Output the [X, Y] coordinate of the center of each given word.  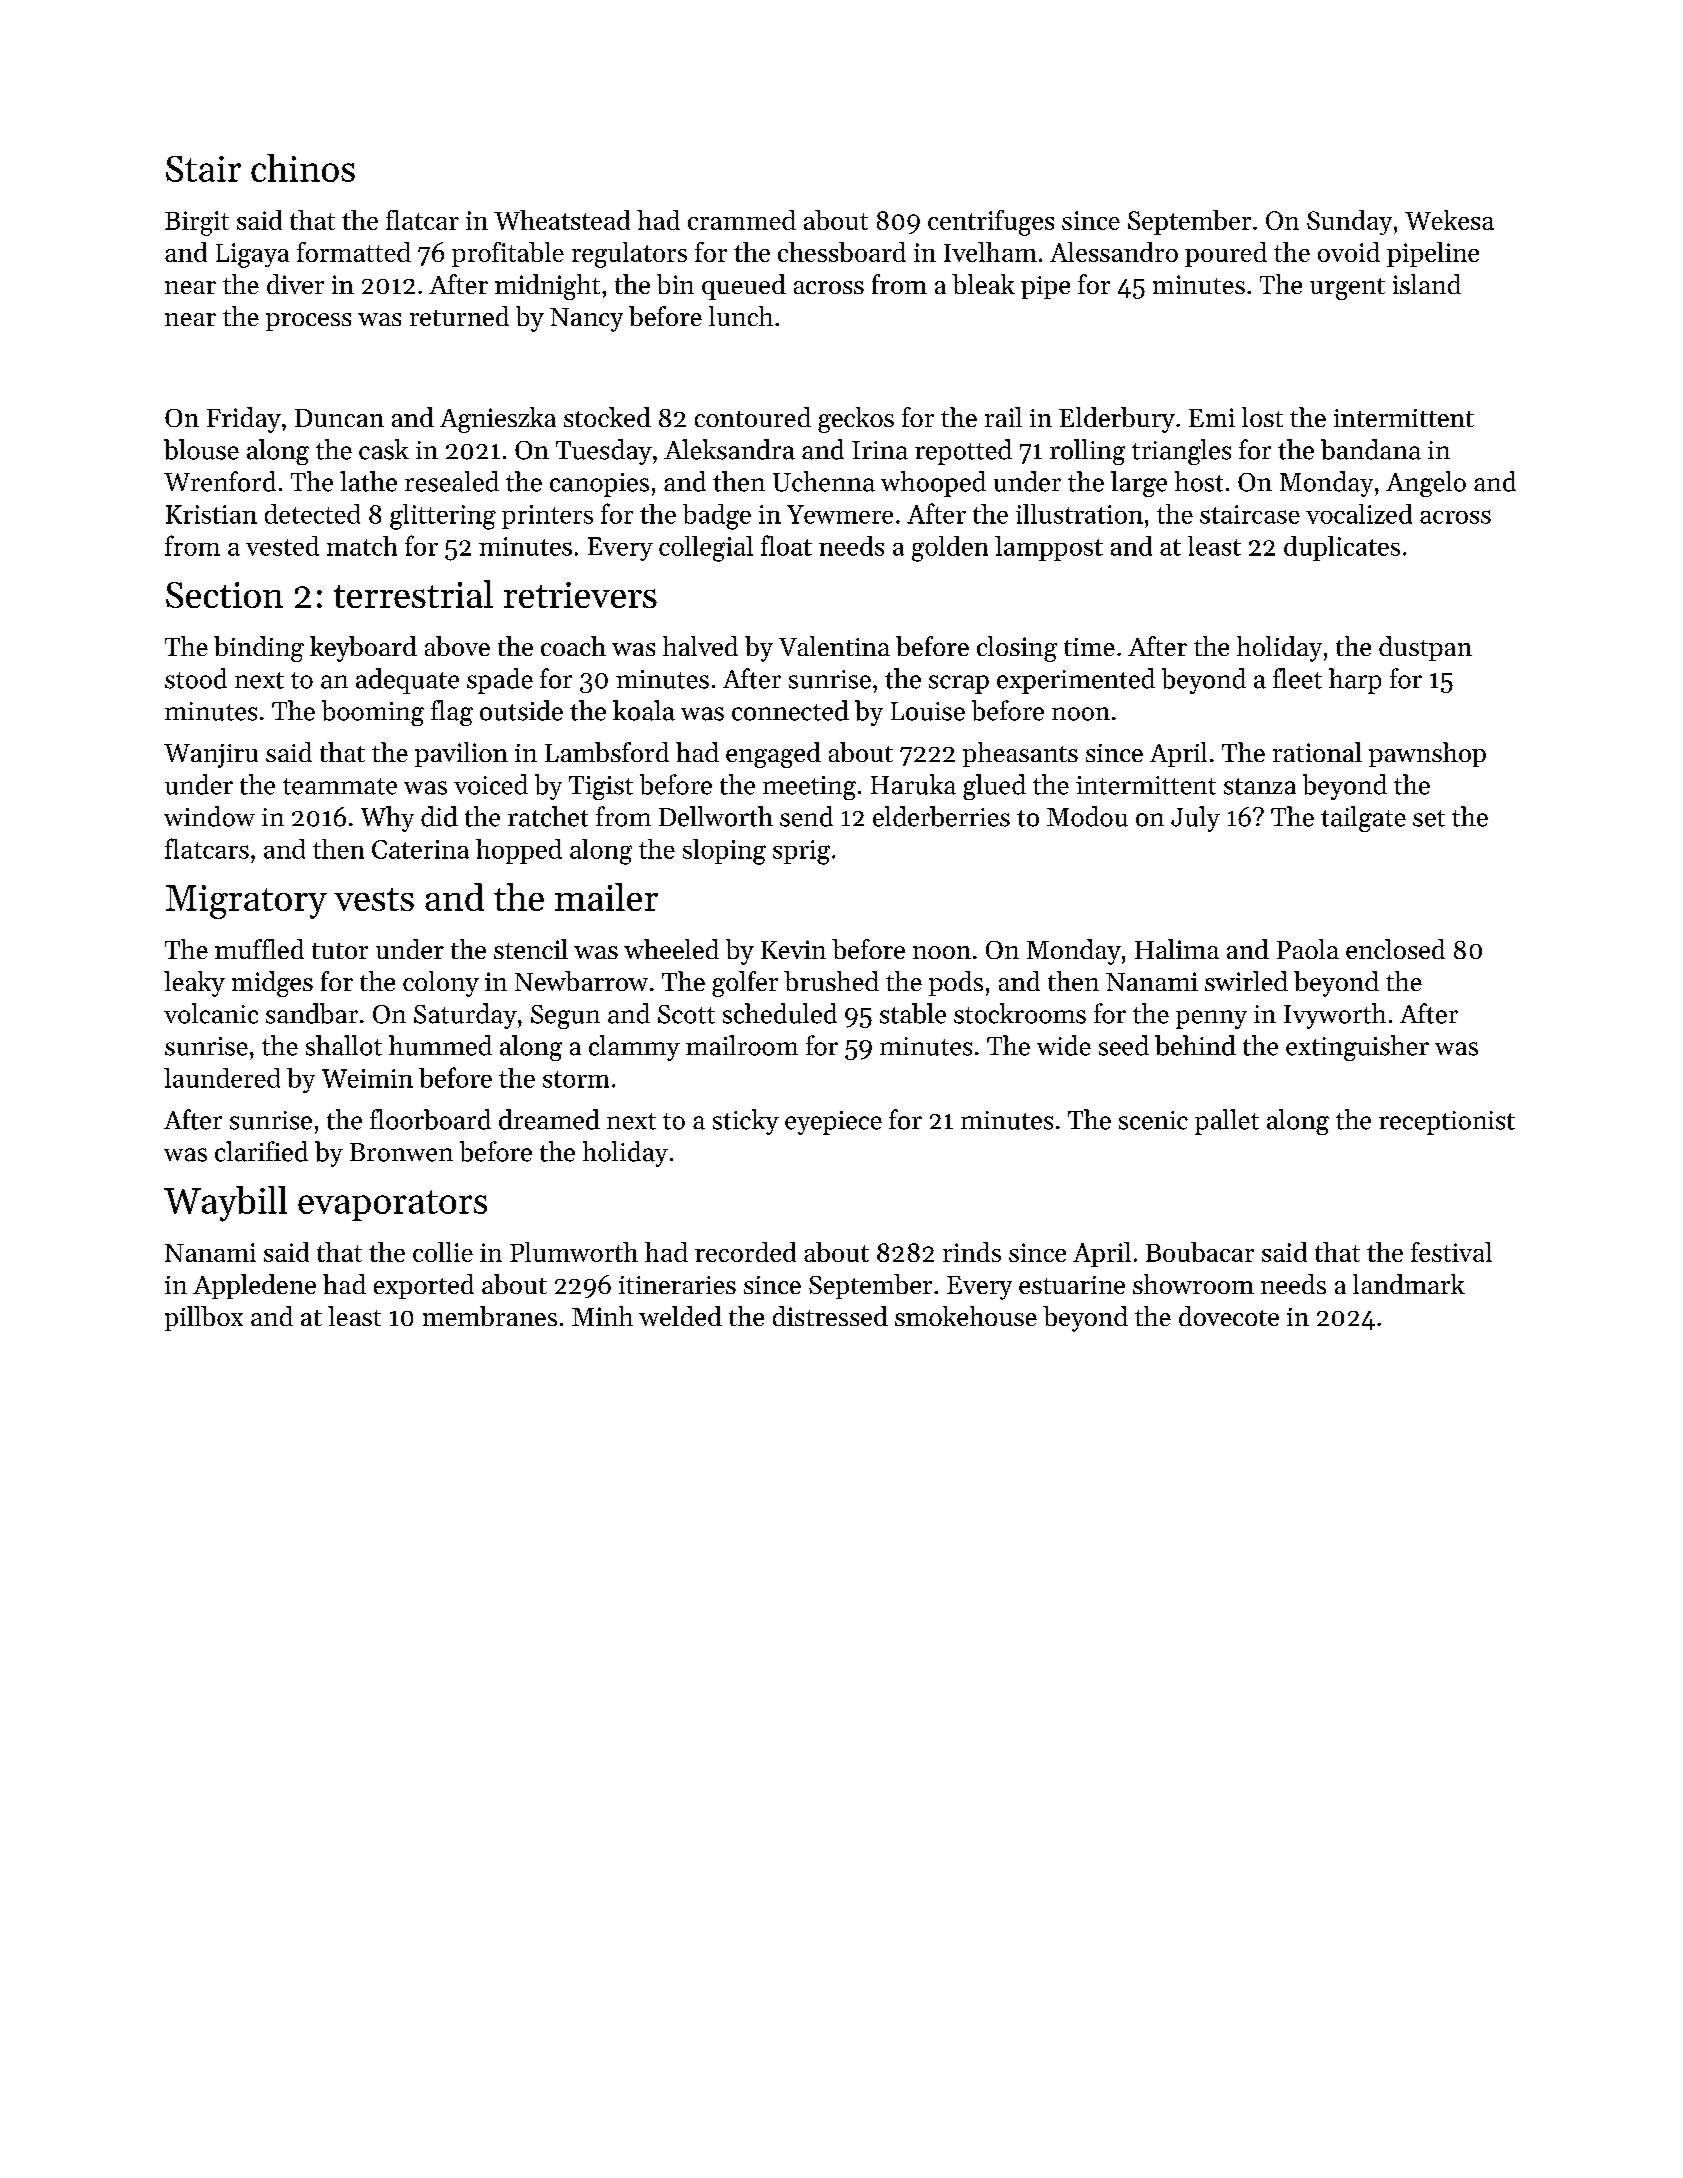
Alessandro [1114, 252]
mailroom [742, 1045]
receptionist [1447, 1123]
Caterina [420, 849]
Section [224, 595]
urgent [1347, 289]
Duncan [339, 418]
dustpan [1425, 648]
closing [1017, 649]
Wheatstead [562, 220]
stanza [1260, 786]
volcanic [211, 1013]
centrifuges [991, 223]
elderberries [941, 816]
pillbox [204, 1318]
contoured [753, 417]
